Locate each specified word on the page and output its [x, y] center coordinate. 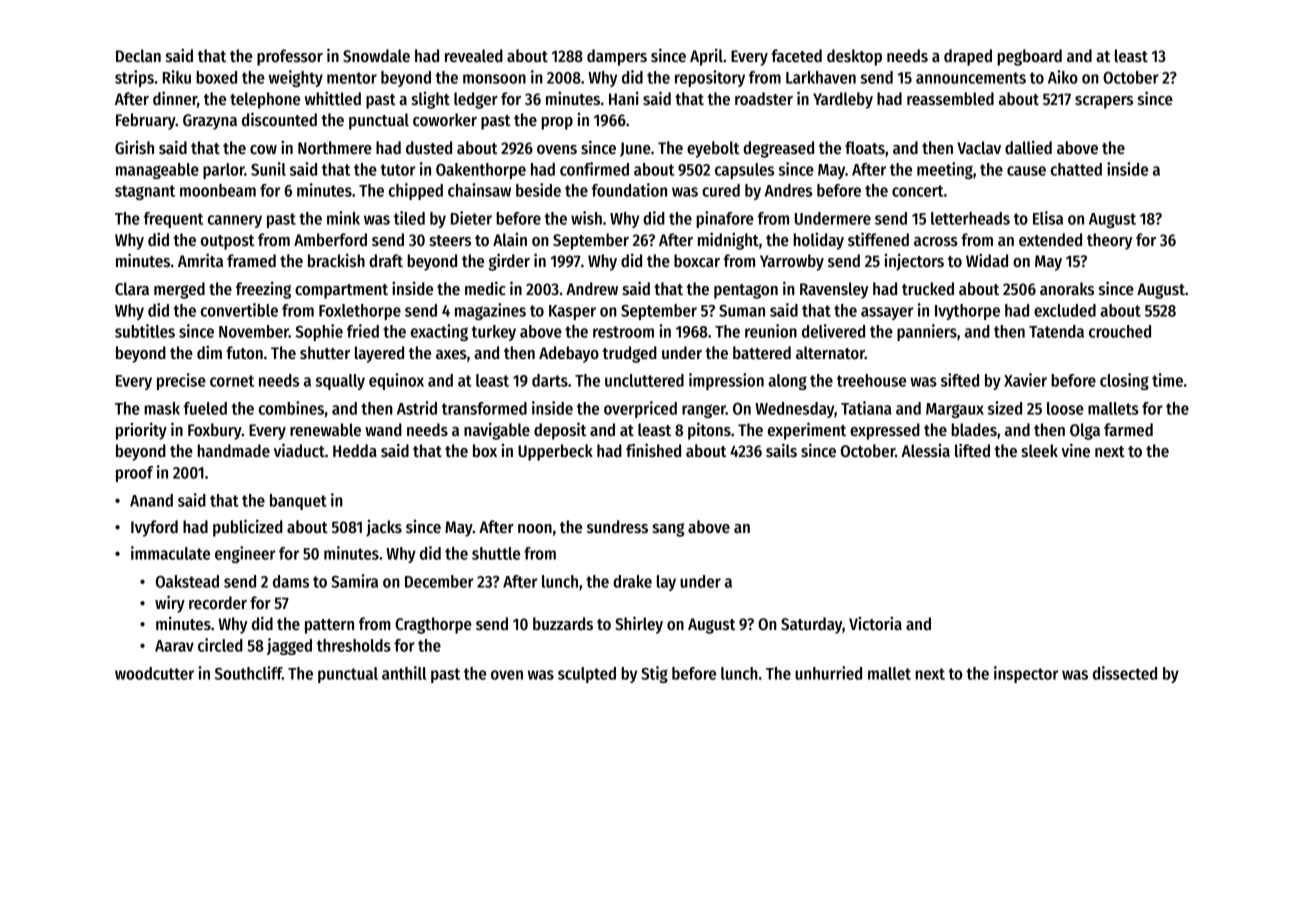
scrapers [1104, 102]
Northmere [335, 147]
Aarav [174, 646]
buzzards [563, 624]
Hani [624, 98]
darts [550, 380]
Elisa [1048, 218]
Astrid [417, 408]
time [1167, 380]
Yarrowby [792, 262]
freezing [263, 290]
